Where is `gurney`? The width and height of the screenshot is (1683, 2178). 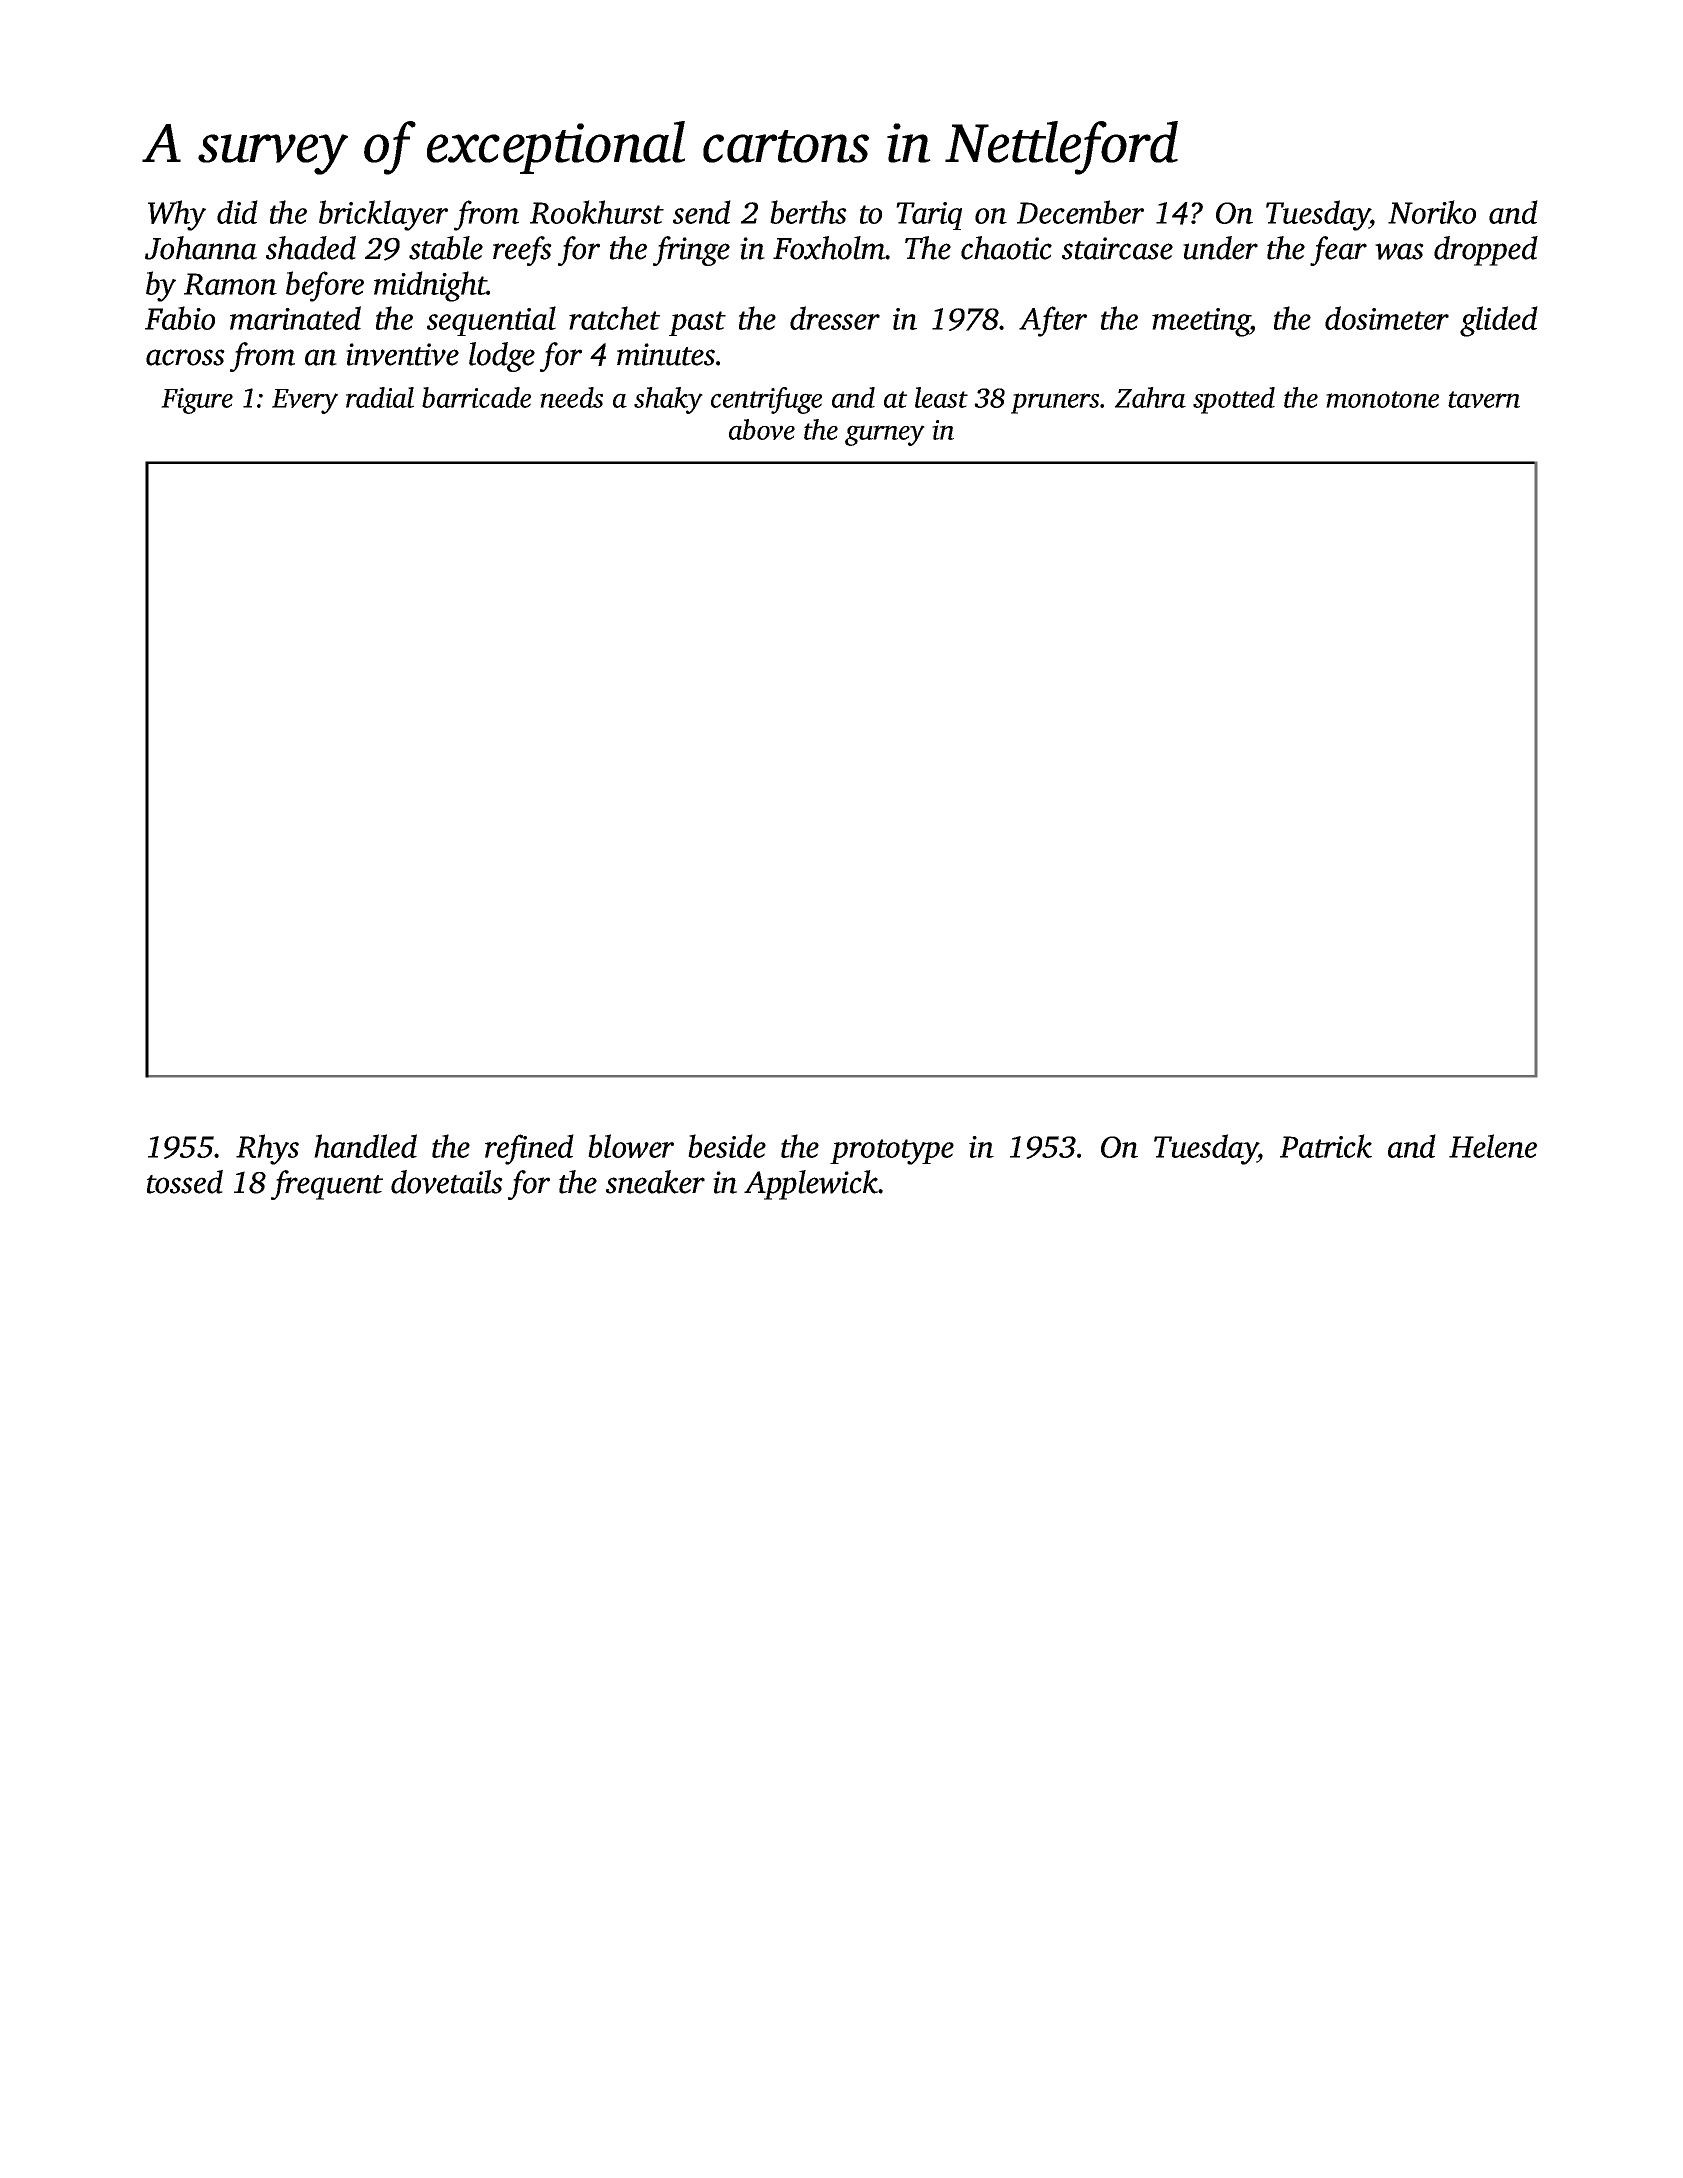
gurney is located at coordinates (885, 435).
